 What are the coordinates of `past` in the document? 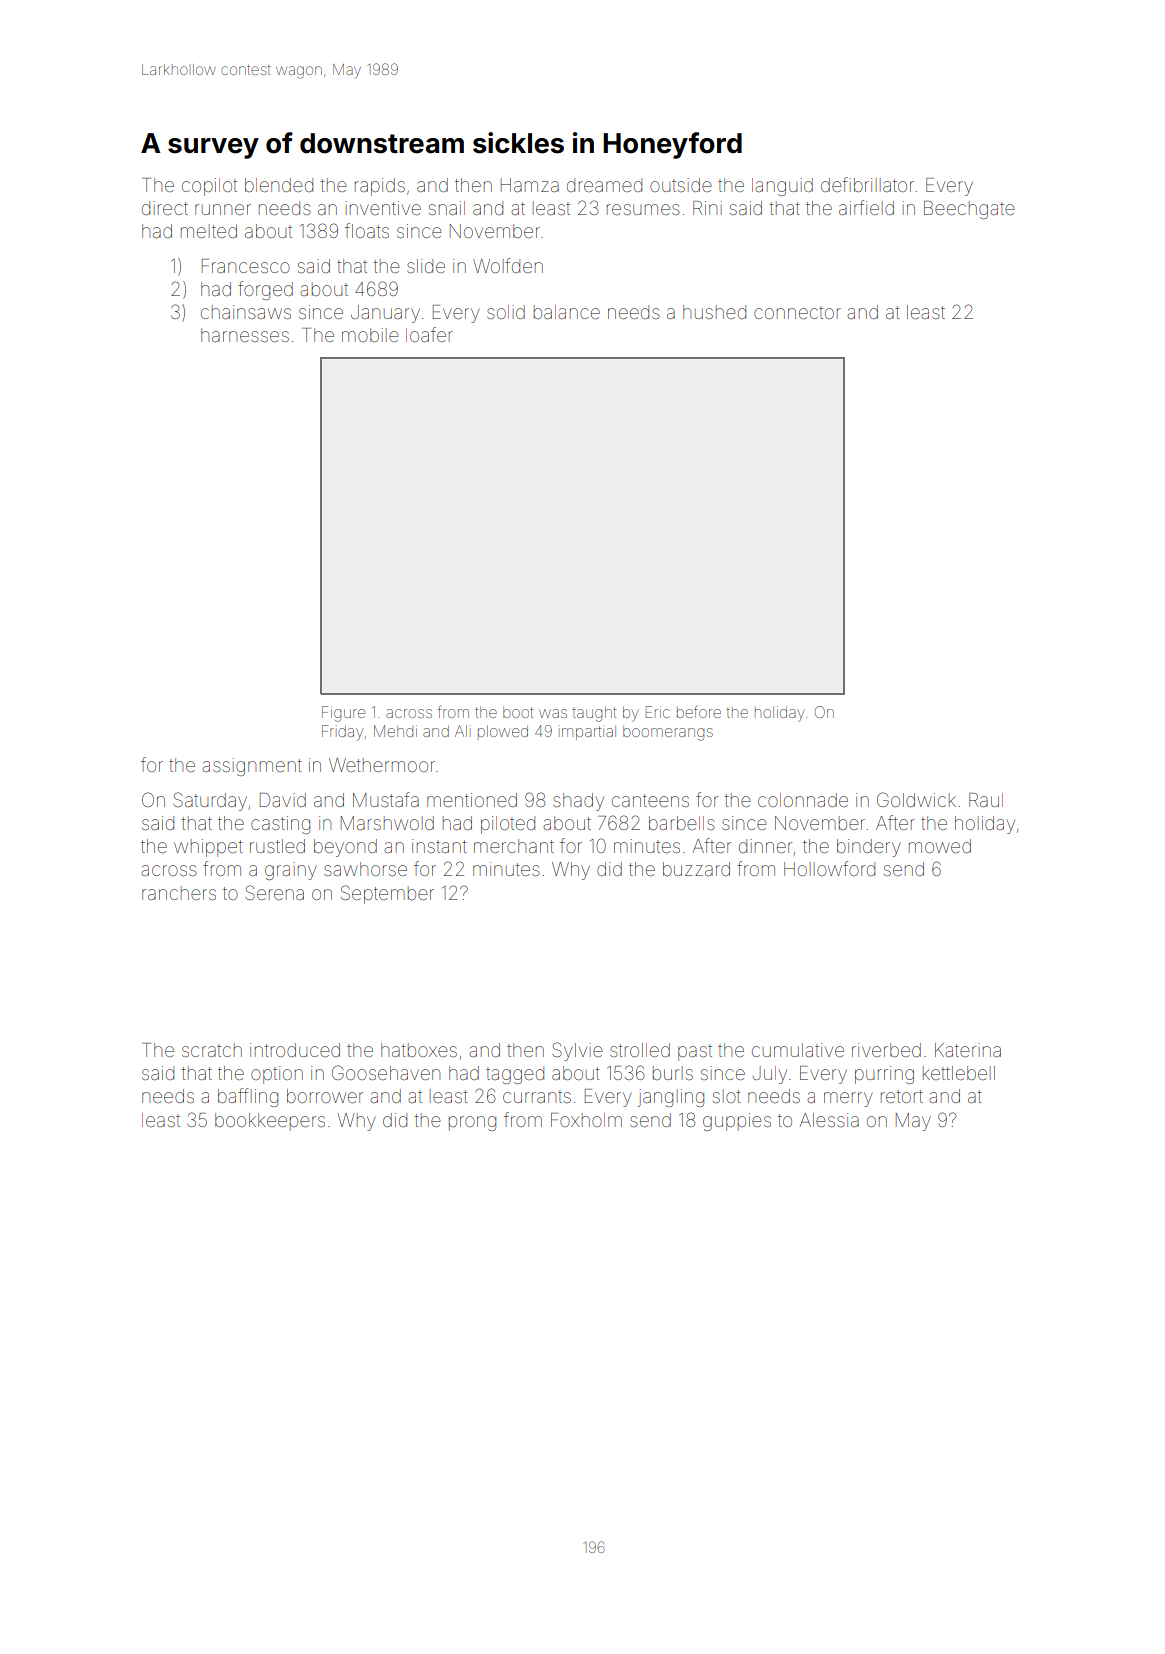 It's located at (695, 1052).
